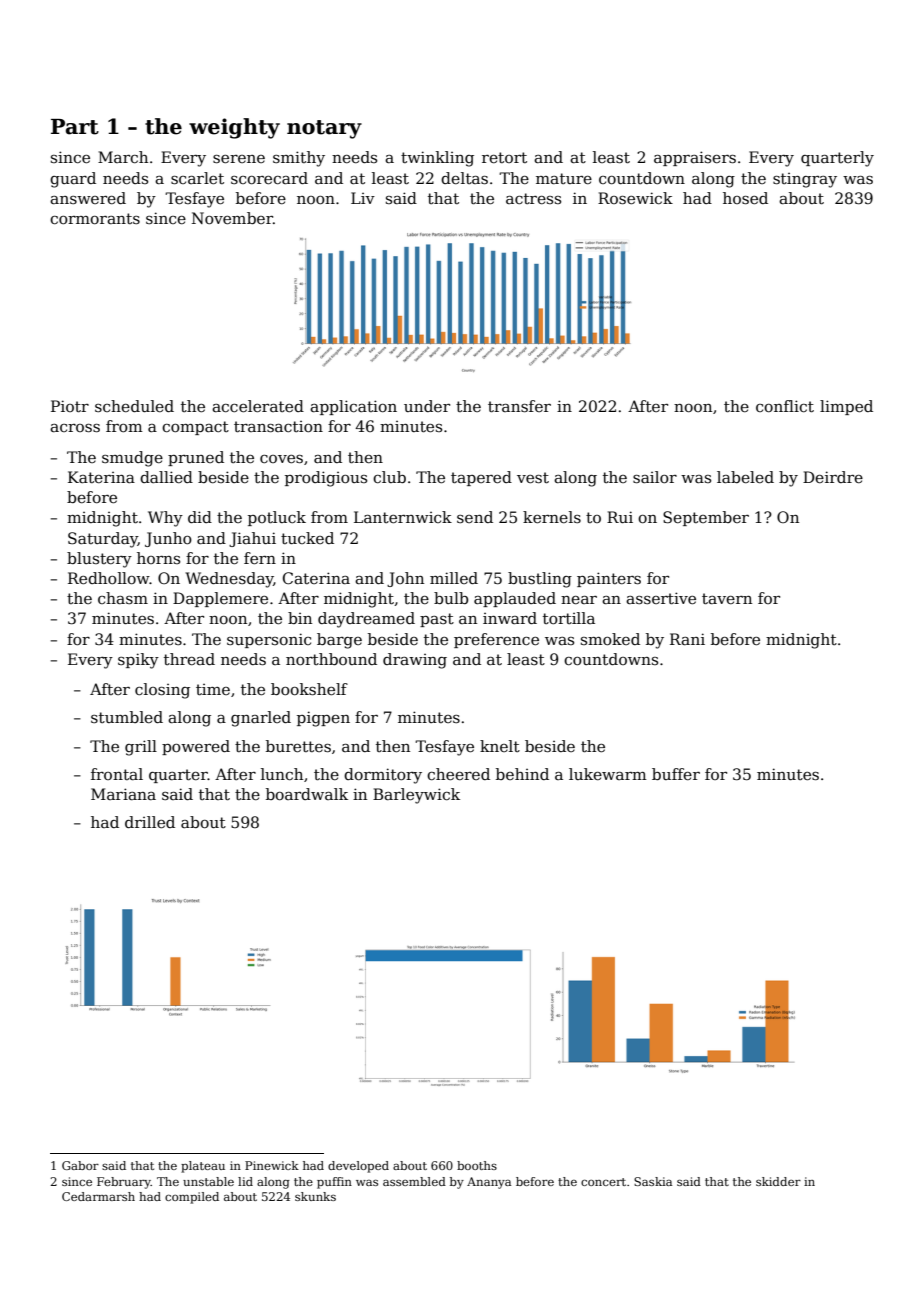 Image resolution: width=924 pixels, height=1308 pixels. I want to click on smudge, so click(132, 459).
